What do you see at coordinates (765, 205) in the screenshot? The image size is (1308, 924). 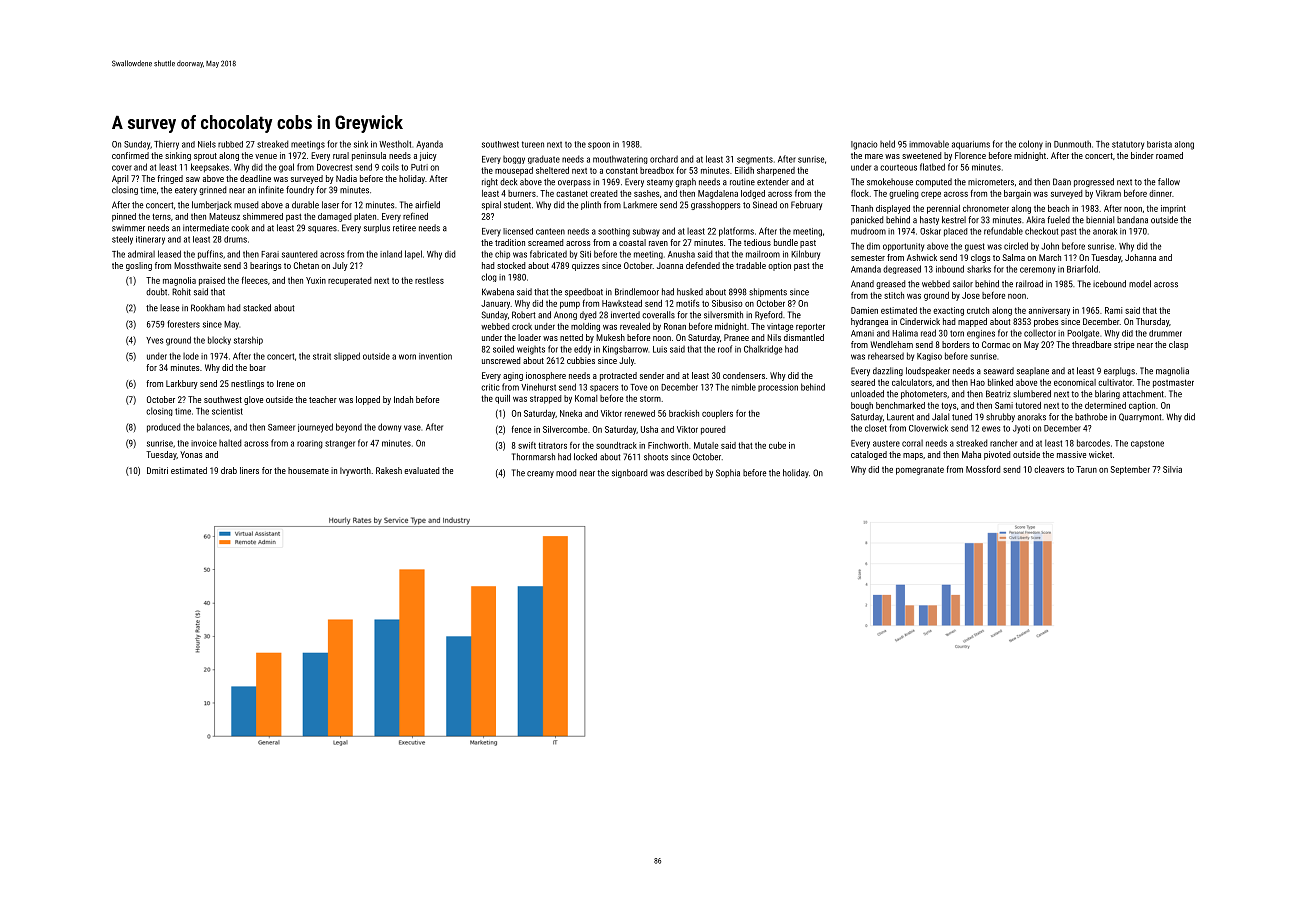 I see `Sinead` at bounding box center [765, 205].
